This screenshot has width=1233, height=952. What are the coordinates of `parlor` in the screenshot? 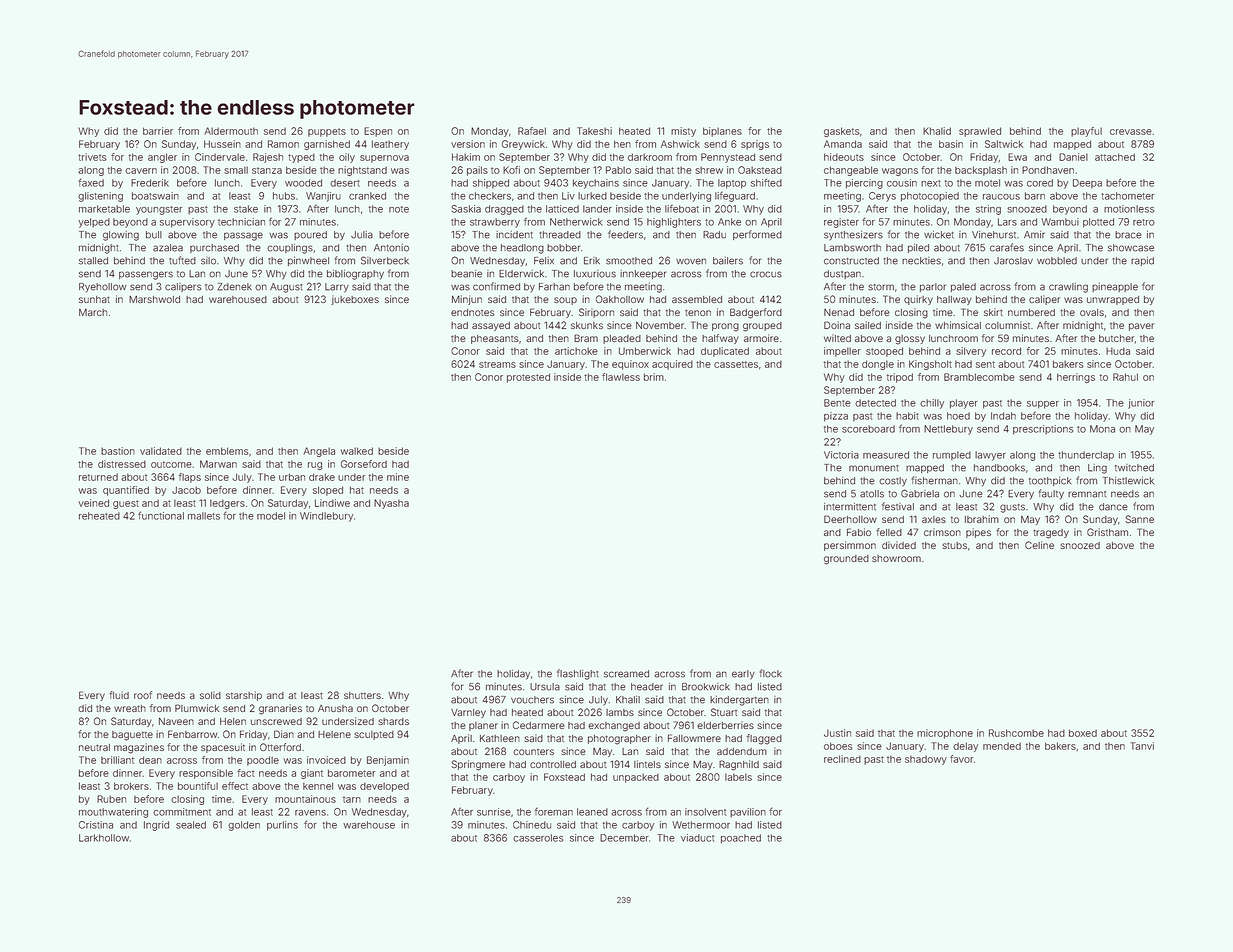 It's located at (933, 287).
